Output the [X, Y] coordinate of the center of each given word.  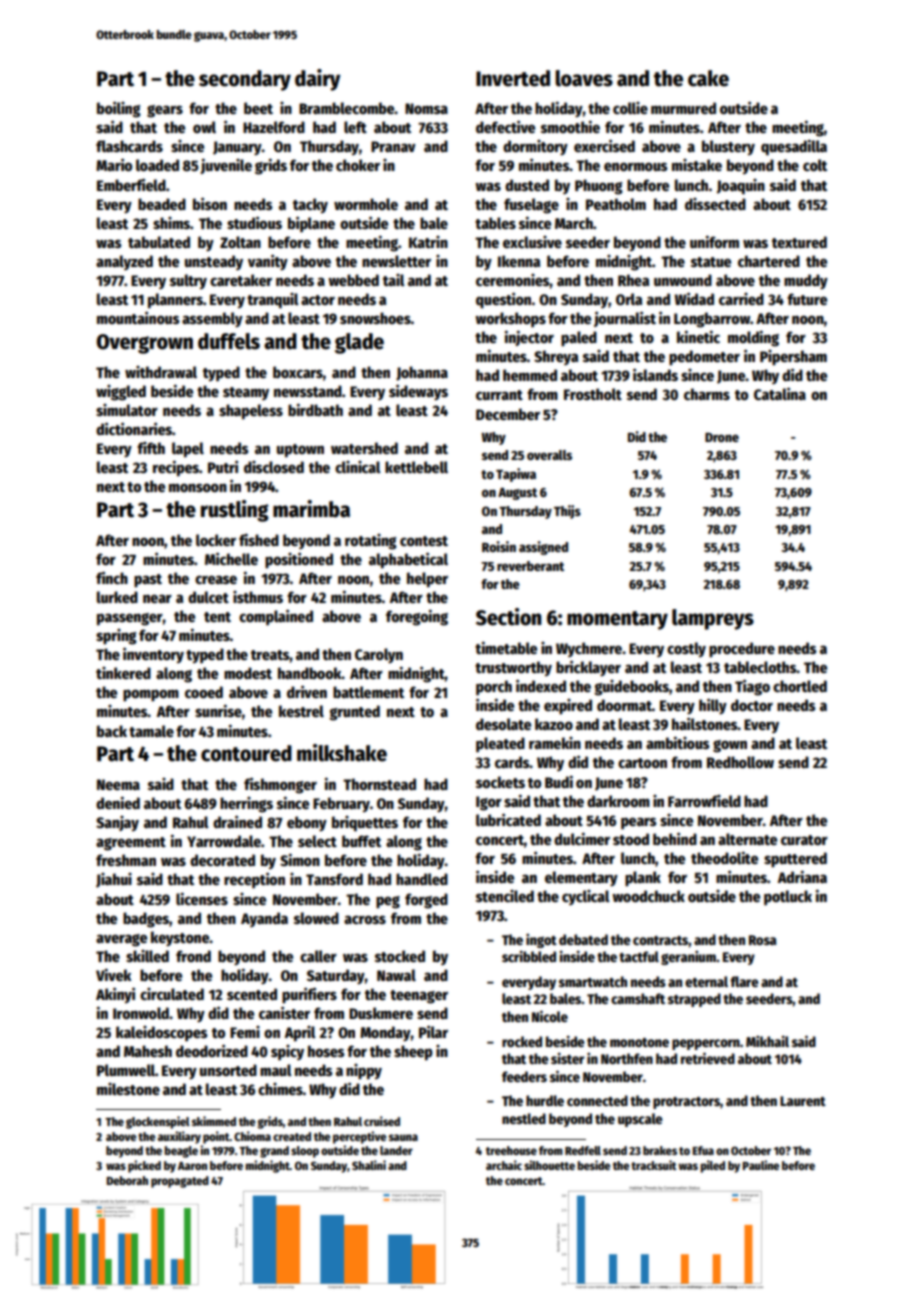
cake [708, 78]
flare [744, 981]
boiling [119, 109]
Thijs [567, 512]
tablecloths [760, 667]
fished [259, 539]
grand [274, 1152]
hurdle [545, 1100]
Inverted [513, 78]
